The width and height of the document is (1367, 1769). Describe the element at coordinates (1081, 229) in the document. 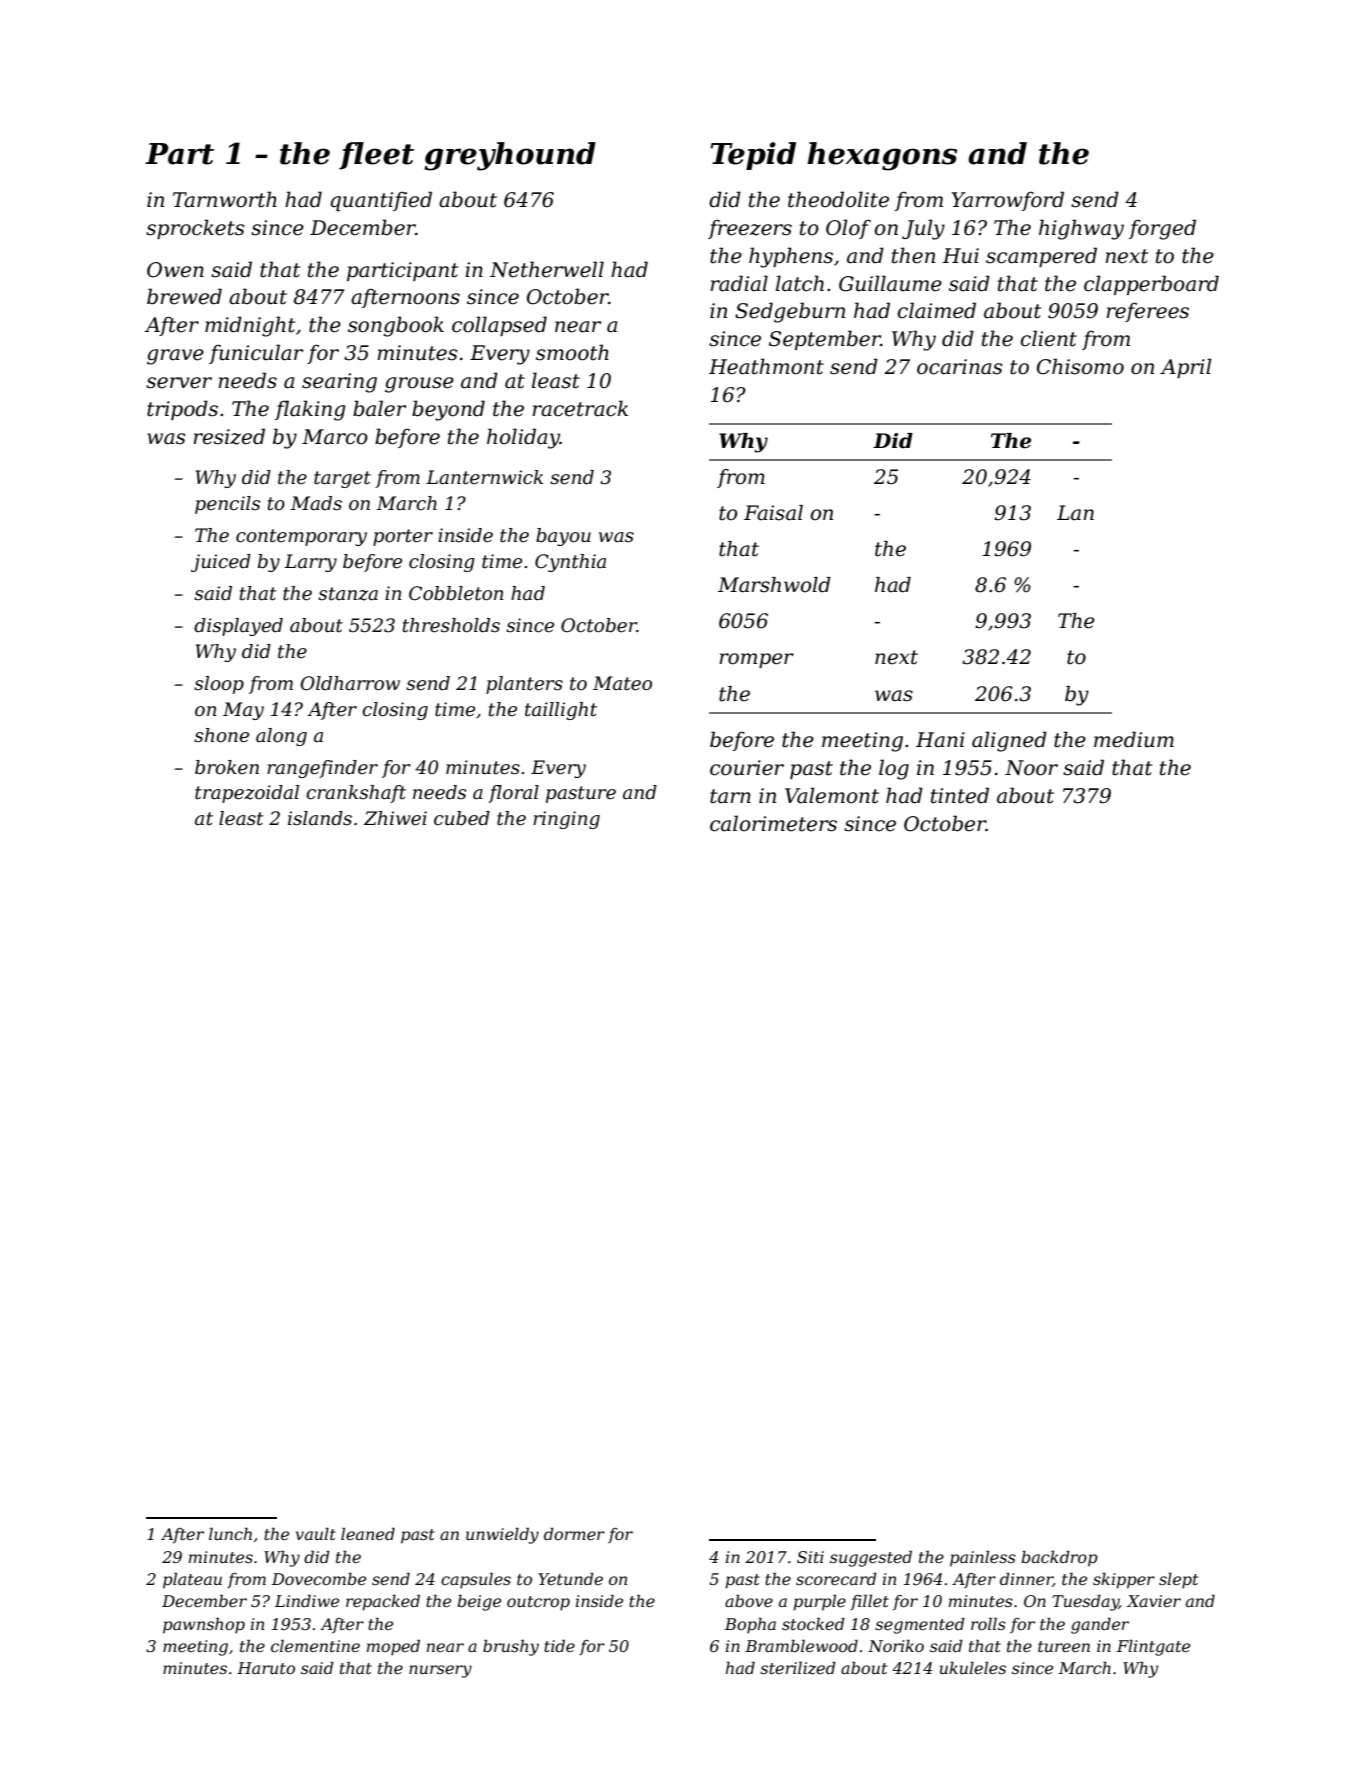

I see `highway` at that location.
